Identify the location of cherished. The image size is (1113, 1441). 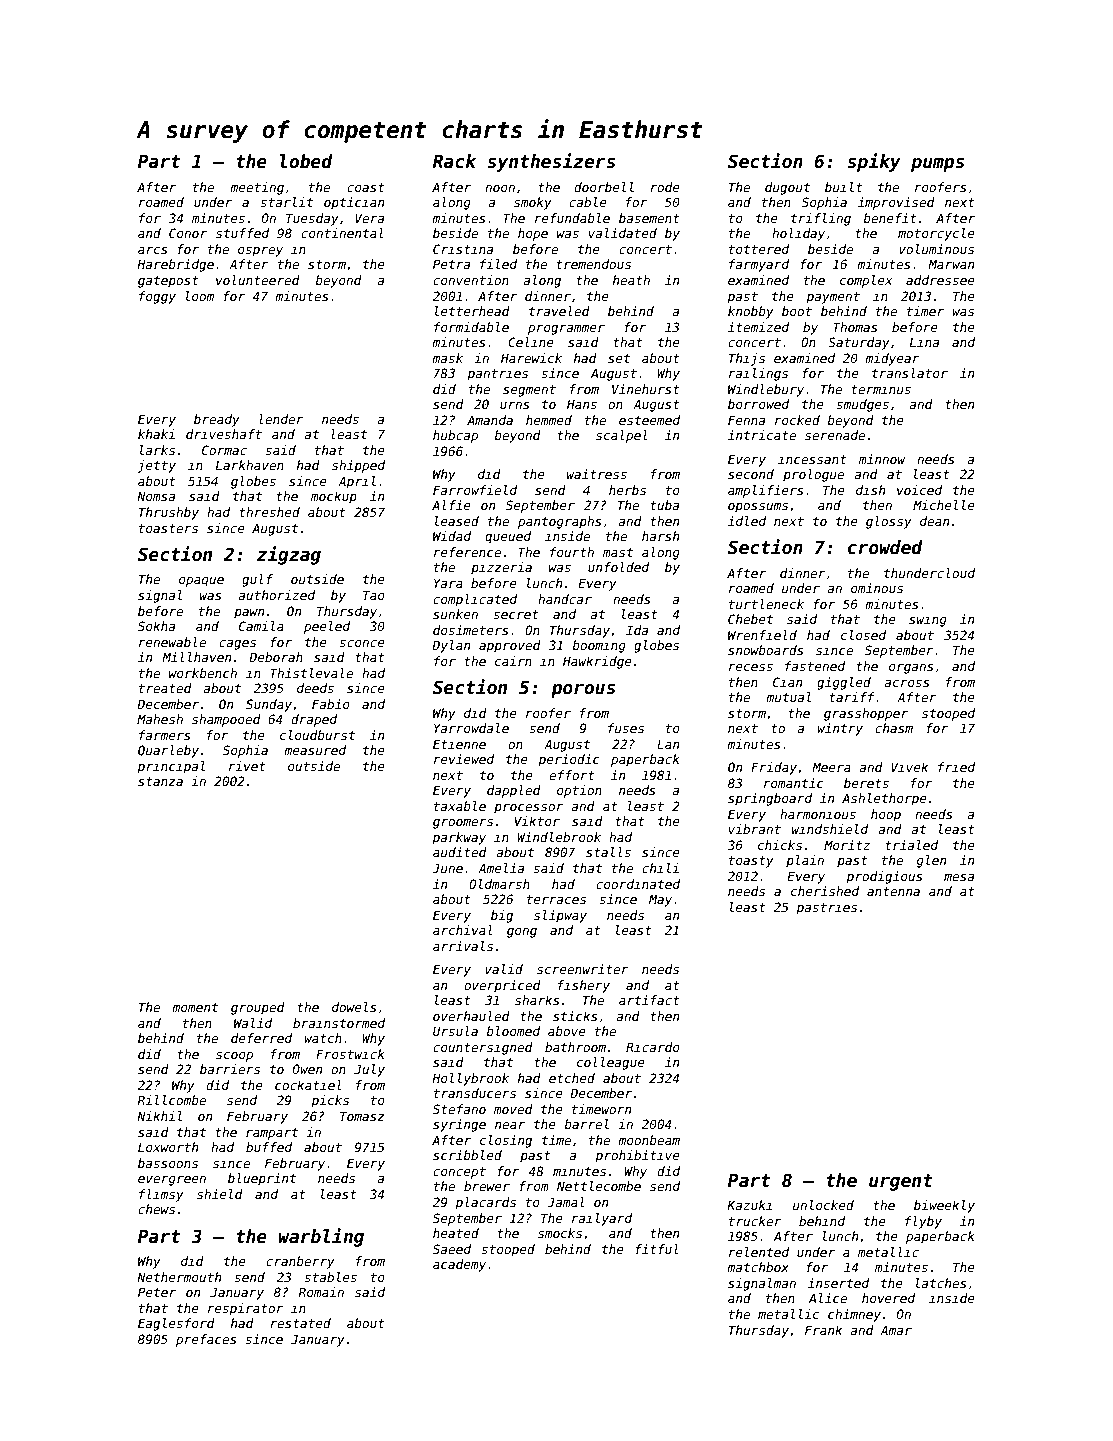
(825, 891).
